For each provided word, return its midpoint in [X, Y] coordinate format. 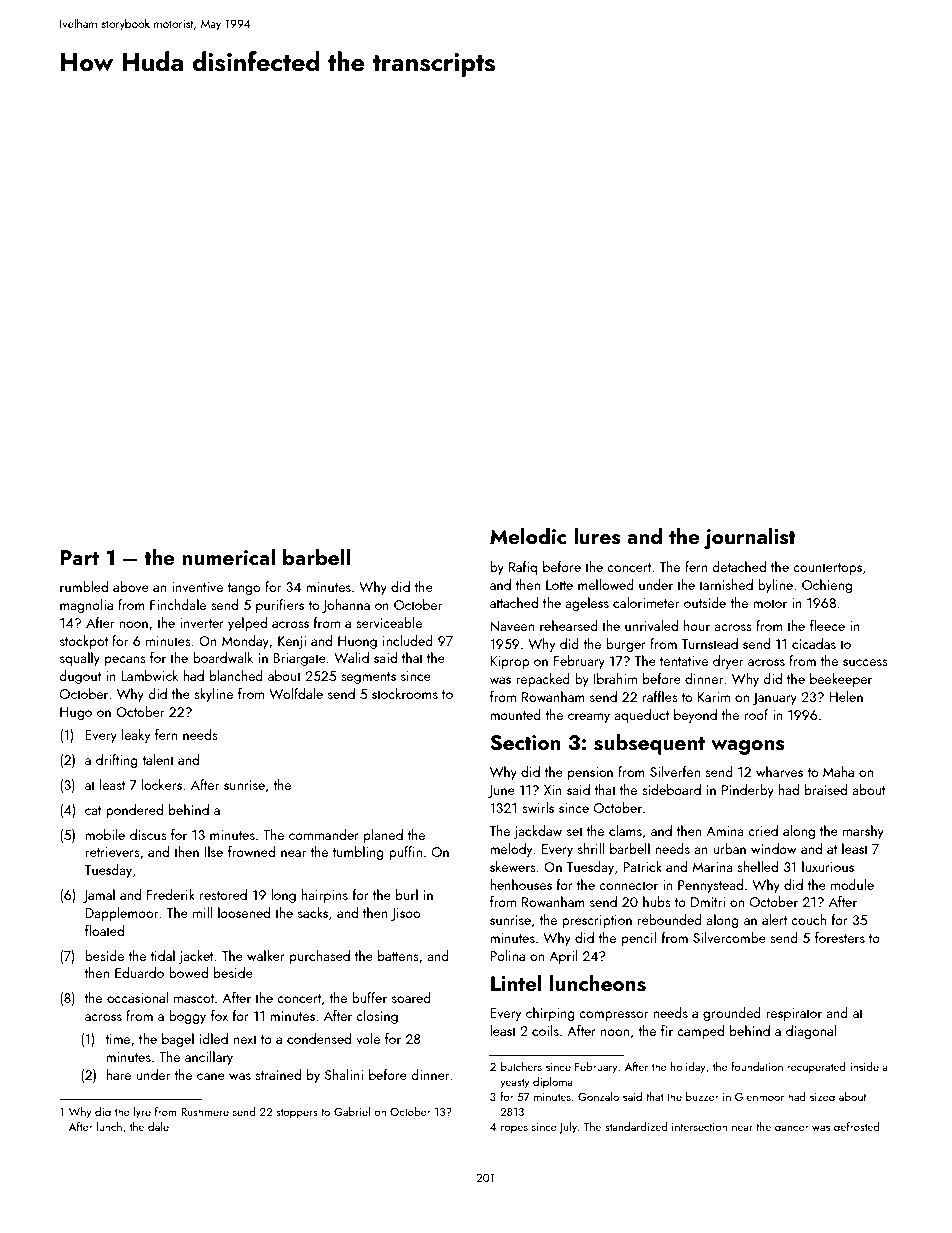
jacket [196, 957]
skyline [213, 695]
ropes [514, 1129]
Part [80, 557]
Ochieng [827, 586]
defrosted [856, 1126]
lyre [142, 1113]
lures [597, 536]
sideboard [671, 789]
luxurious [828, 866]
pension [590, 773]
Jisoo [405, 914]
